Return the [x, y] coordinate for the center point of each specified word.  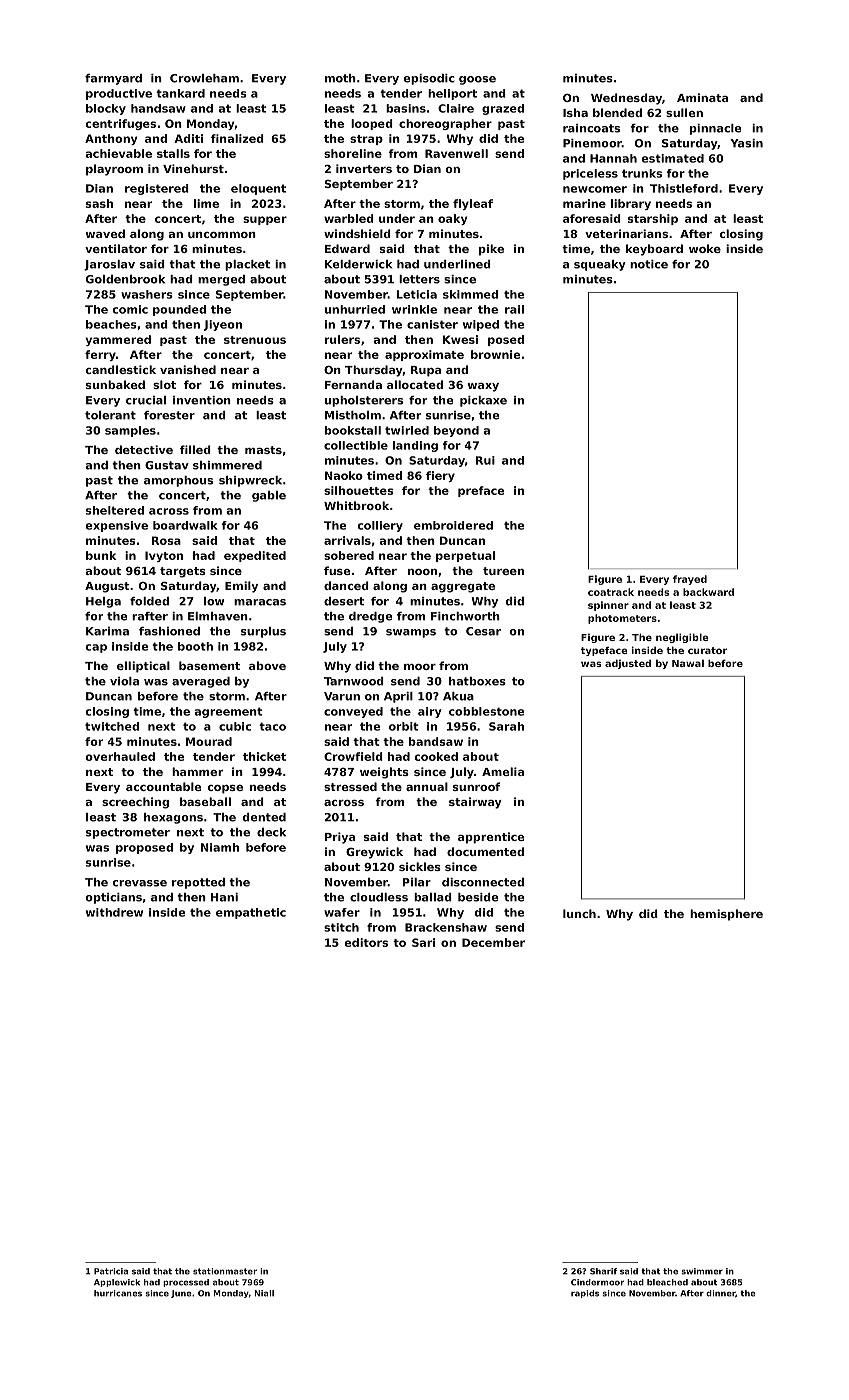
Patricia [111, 1271]
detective [144, 449]
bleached [667, 1282]
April [398, 697]
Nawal [688, 663]
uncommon [222, 235]
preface [481, 491]
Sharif [603, 1271]
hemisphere [726, 915]
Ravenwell [456, 153]
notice [649, 264]
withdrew [114, 912]
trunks [642, 173]
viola [124, 681]
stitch [341, 927]
